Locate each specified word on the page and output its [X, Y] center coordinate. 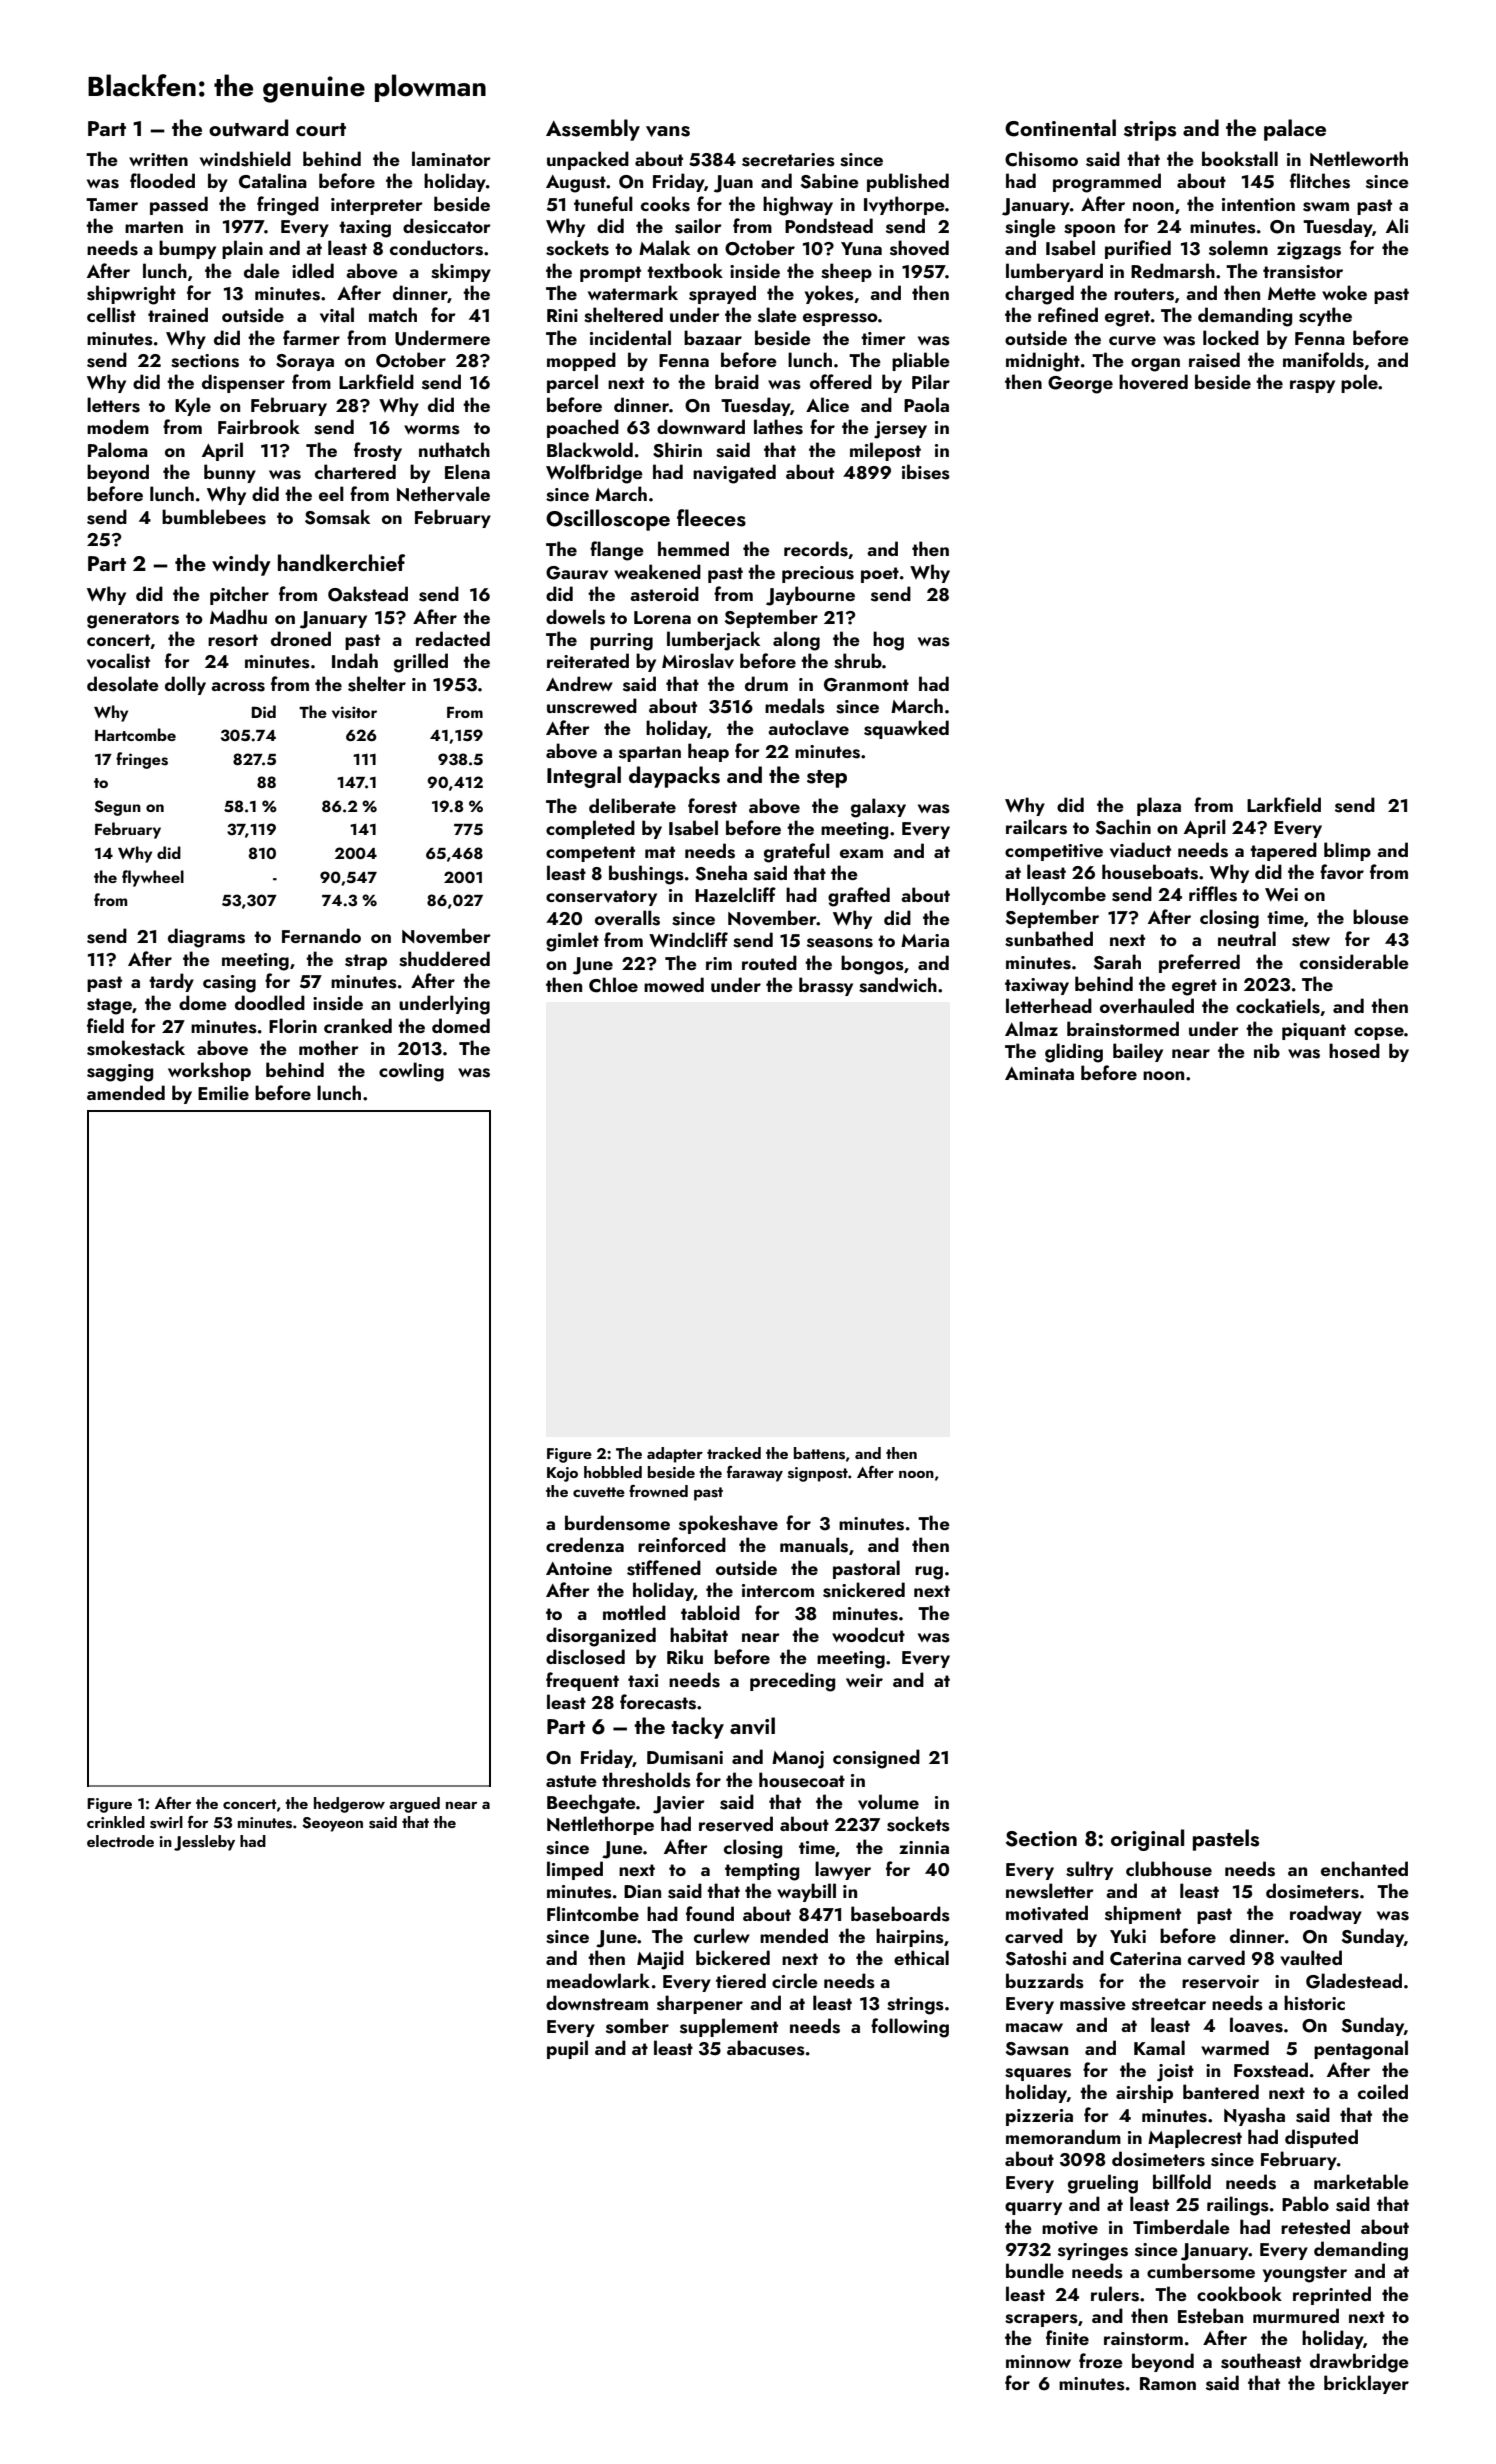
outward [248, 127]
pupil [567, 2049]
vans [668, 131]
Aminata [1039, 1073]
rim [719, 963]
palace [1295, 130]
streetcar [1169, 2004]
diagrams [206, 938]
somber [637, 2026]
